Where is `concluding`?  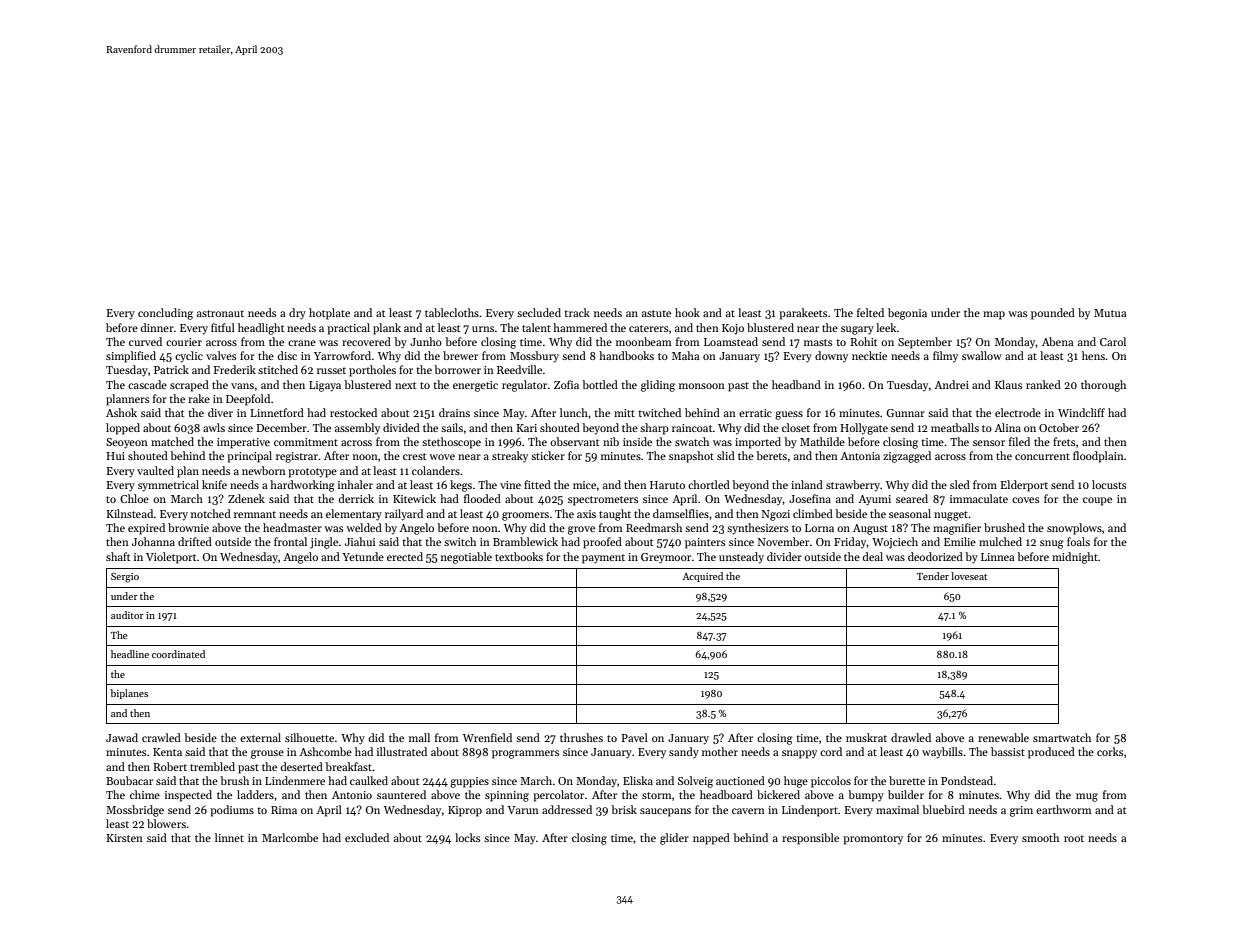
concluding is located at coordinates (165, 314).
